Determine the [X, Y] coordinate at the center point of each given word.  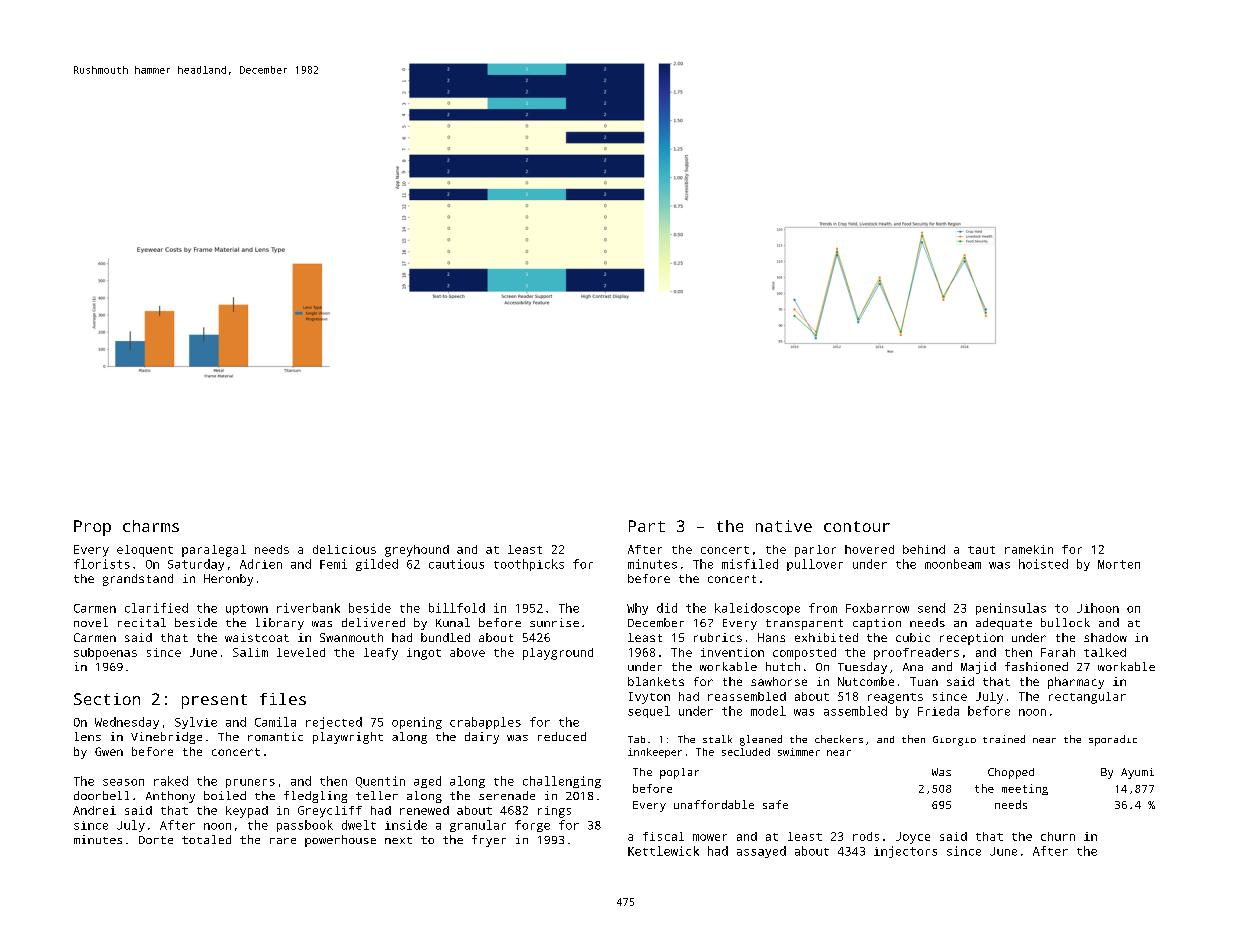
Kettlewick [663, 851]
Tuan [924, 681]
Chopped [1011, 773]
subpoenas [105, 654]
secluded [746, 752]
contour [857, 526]
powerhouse [340, 841]
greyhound [417, 551]
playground [558, 654]
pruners [250, 783]
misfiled [750, 564]
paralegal [214, 551]
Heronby [228, 580]
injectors [905, 852]
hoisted [1043, 564]
